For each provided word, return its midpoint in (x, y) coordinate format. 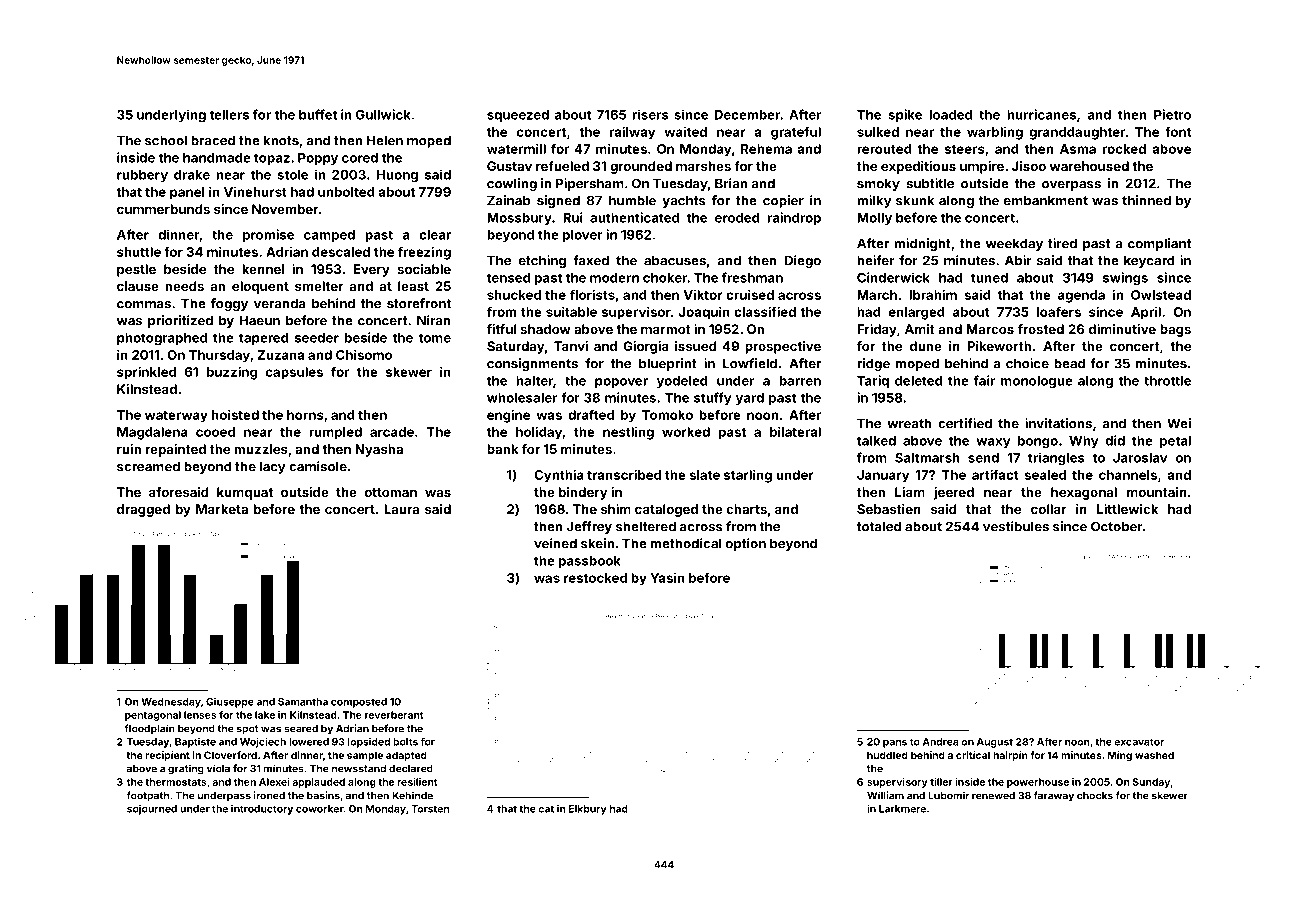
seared (301, 729)
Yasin (667, 578)
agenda (1081, 296)
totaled (879, 526)
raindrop (794, 218)
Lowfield (750, 363)
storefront (419, 303)
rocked (1124, 149)
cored (360, 158)
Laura (401, 509)
